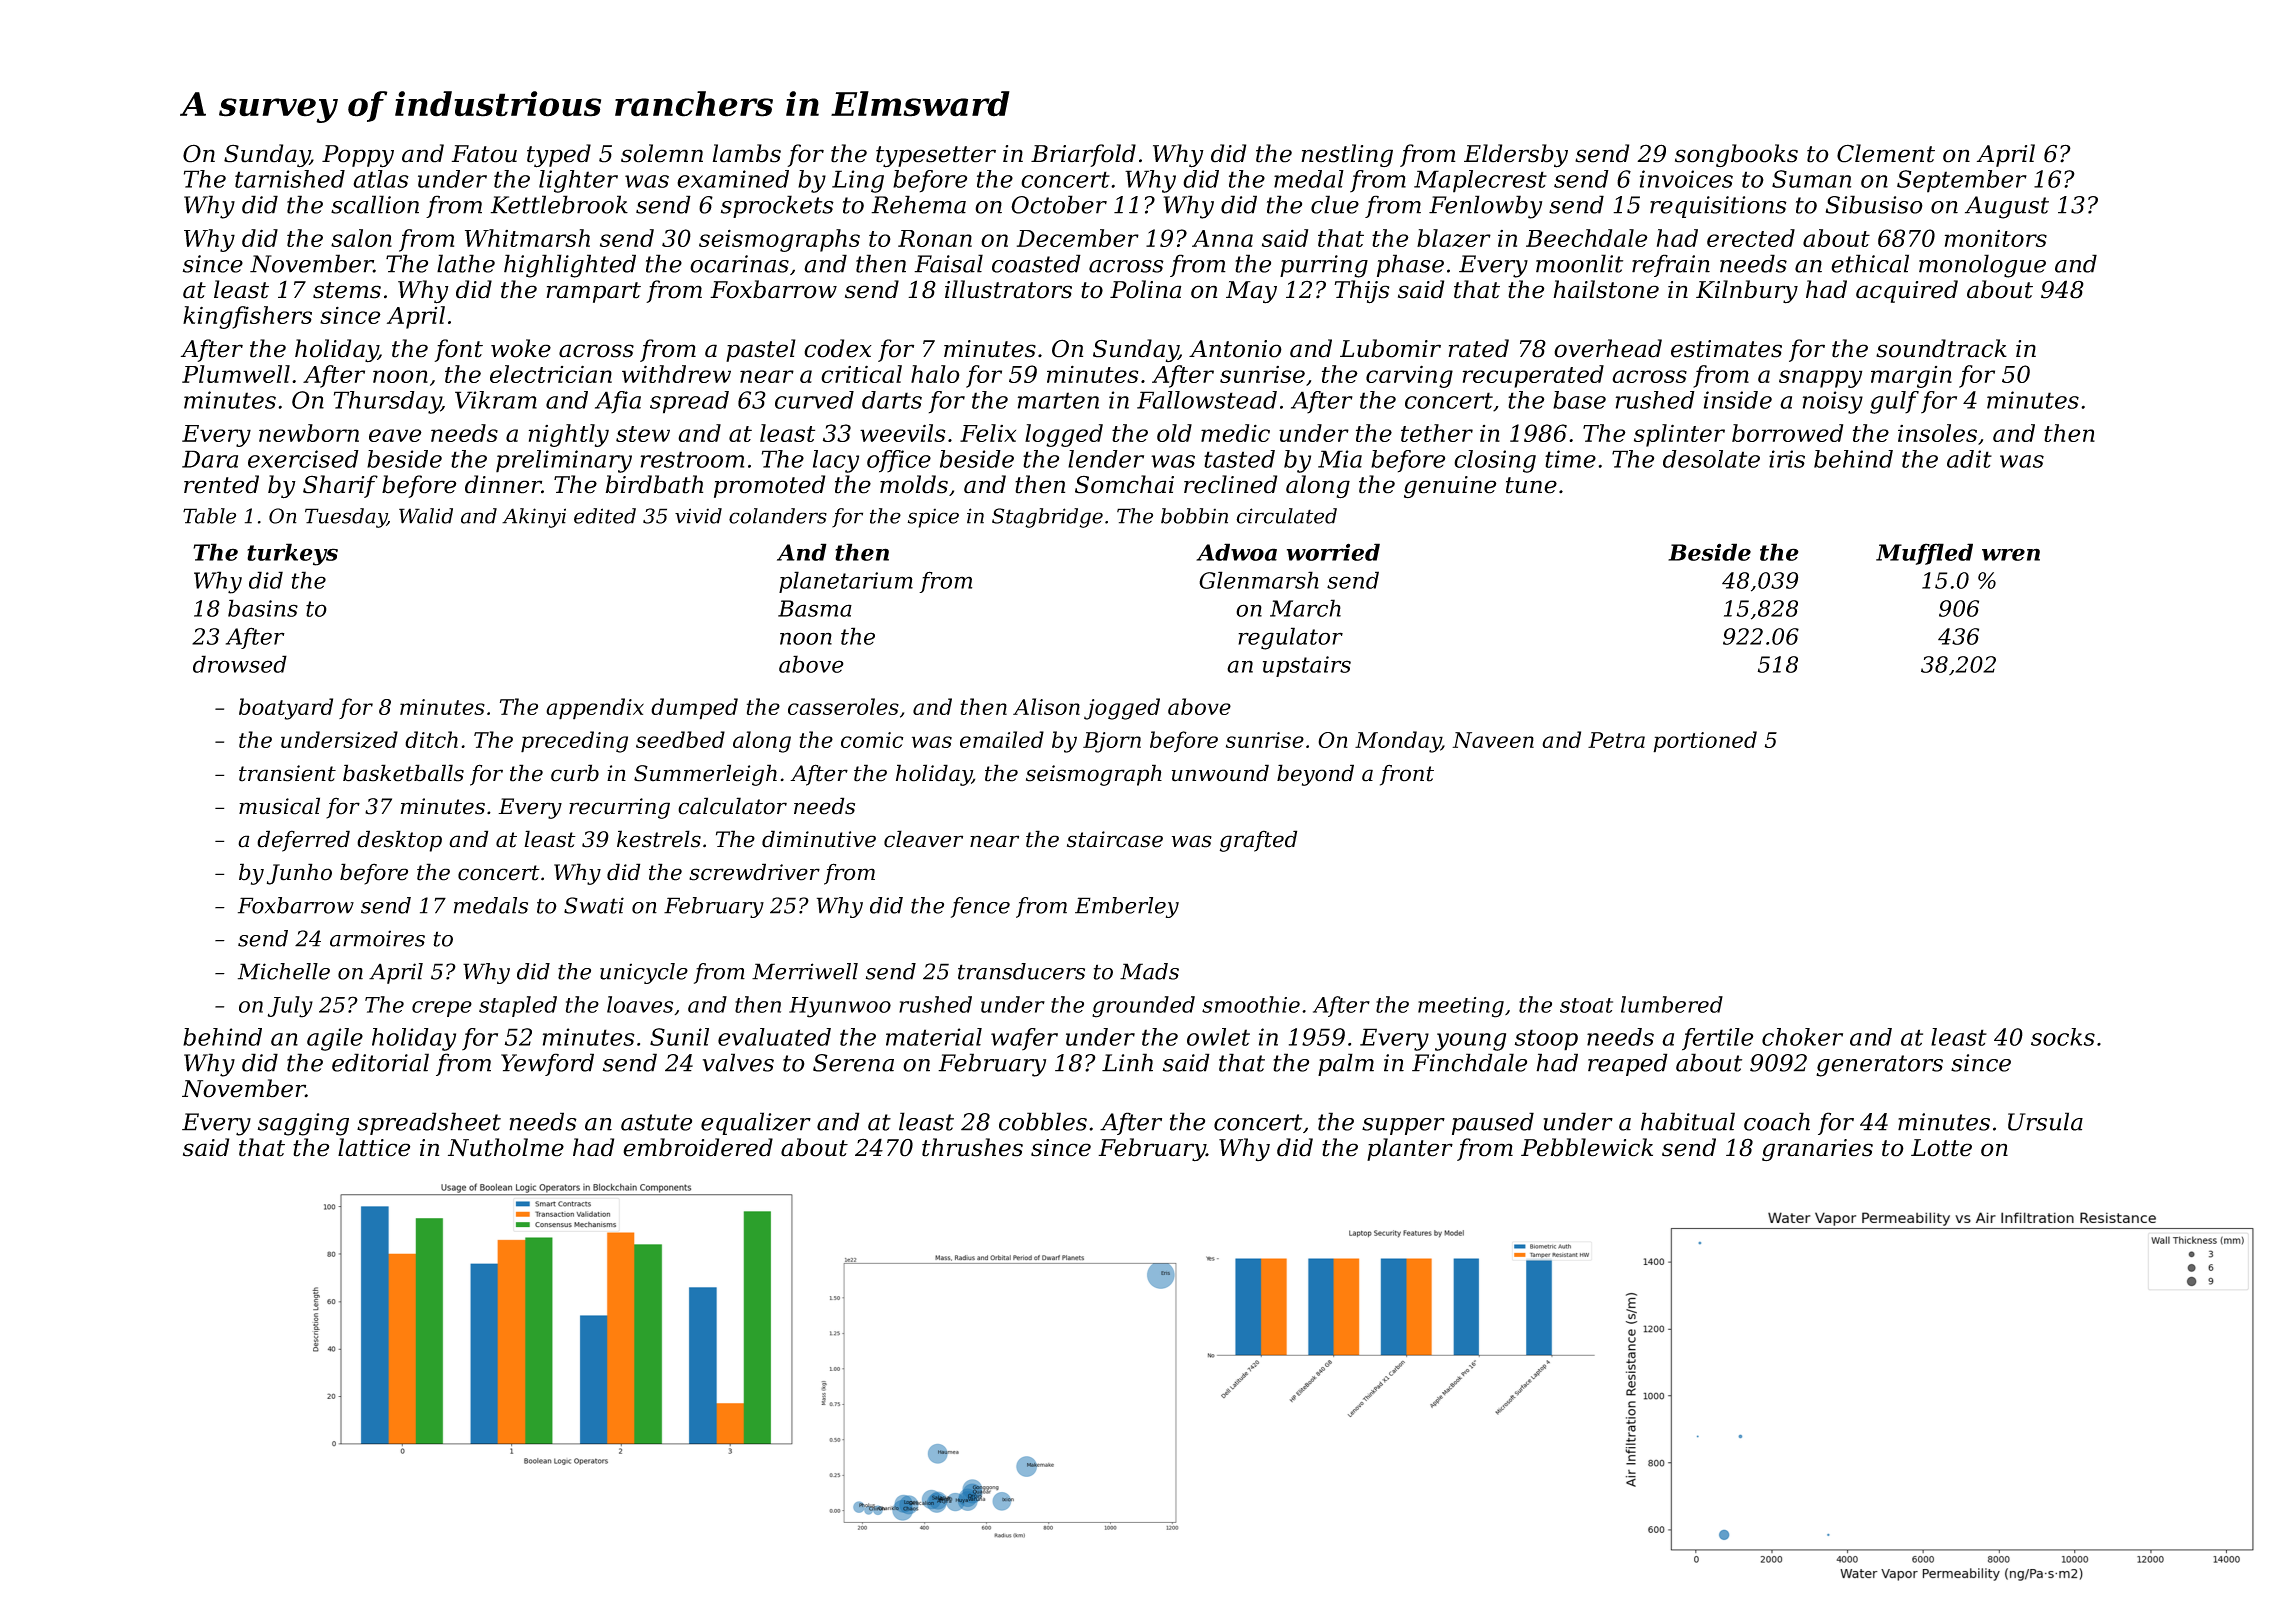  What do you see at coordinates (935, 238) in the screenshot?
I see `Ronan` at bounding box center [935, 238].
